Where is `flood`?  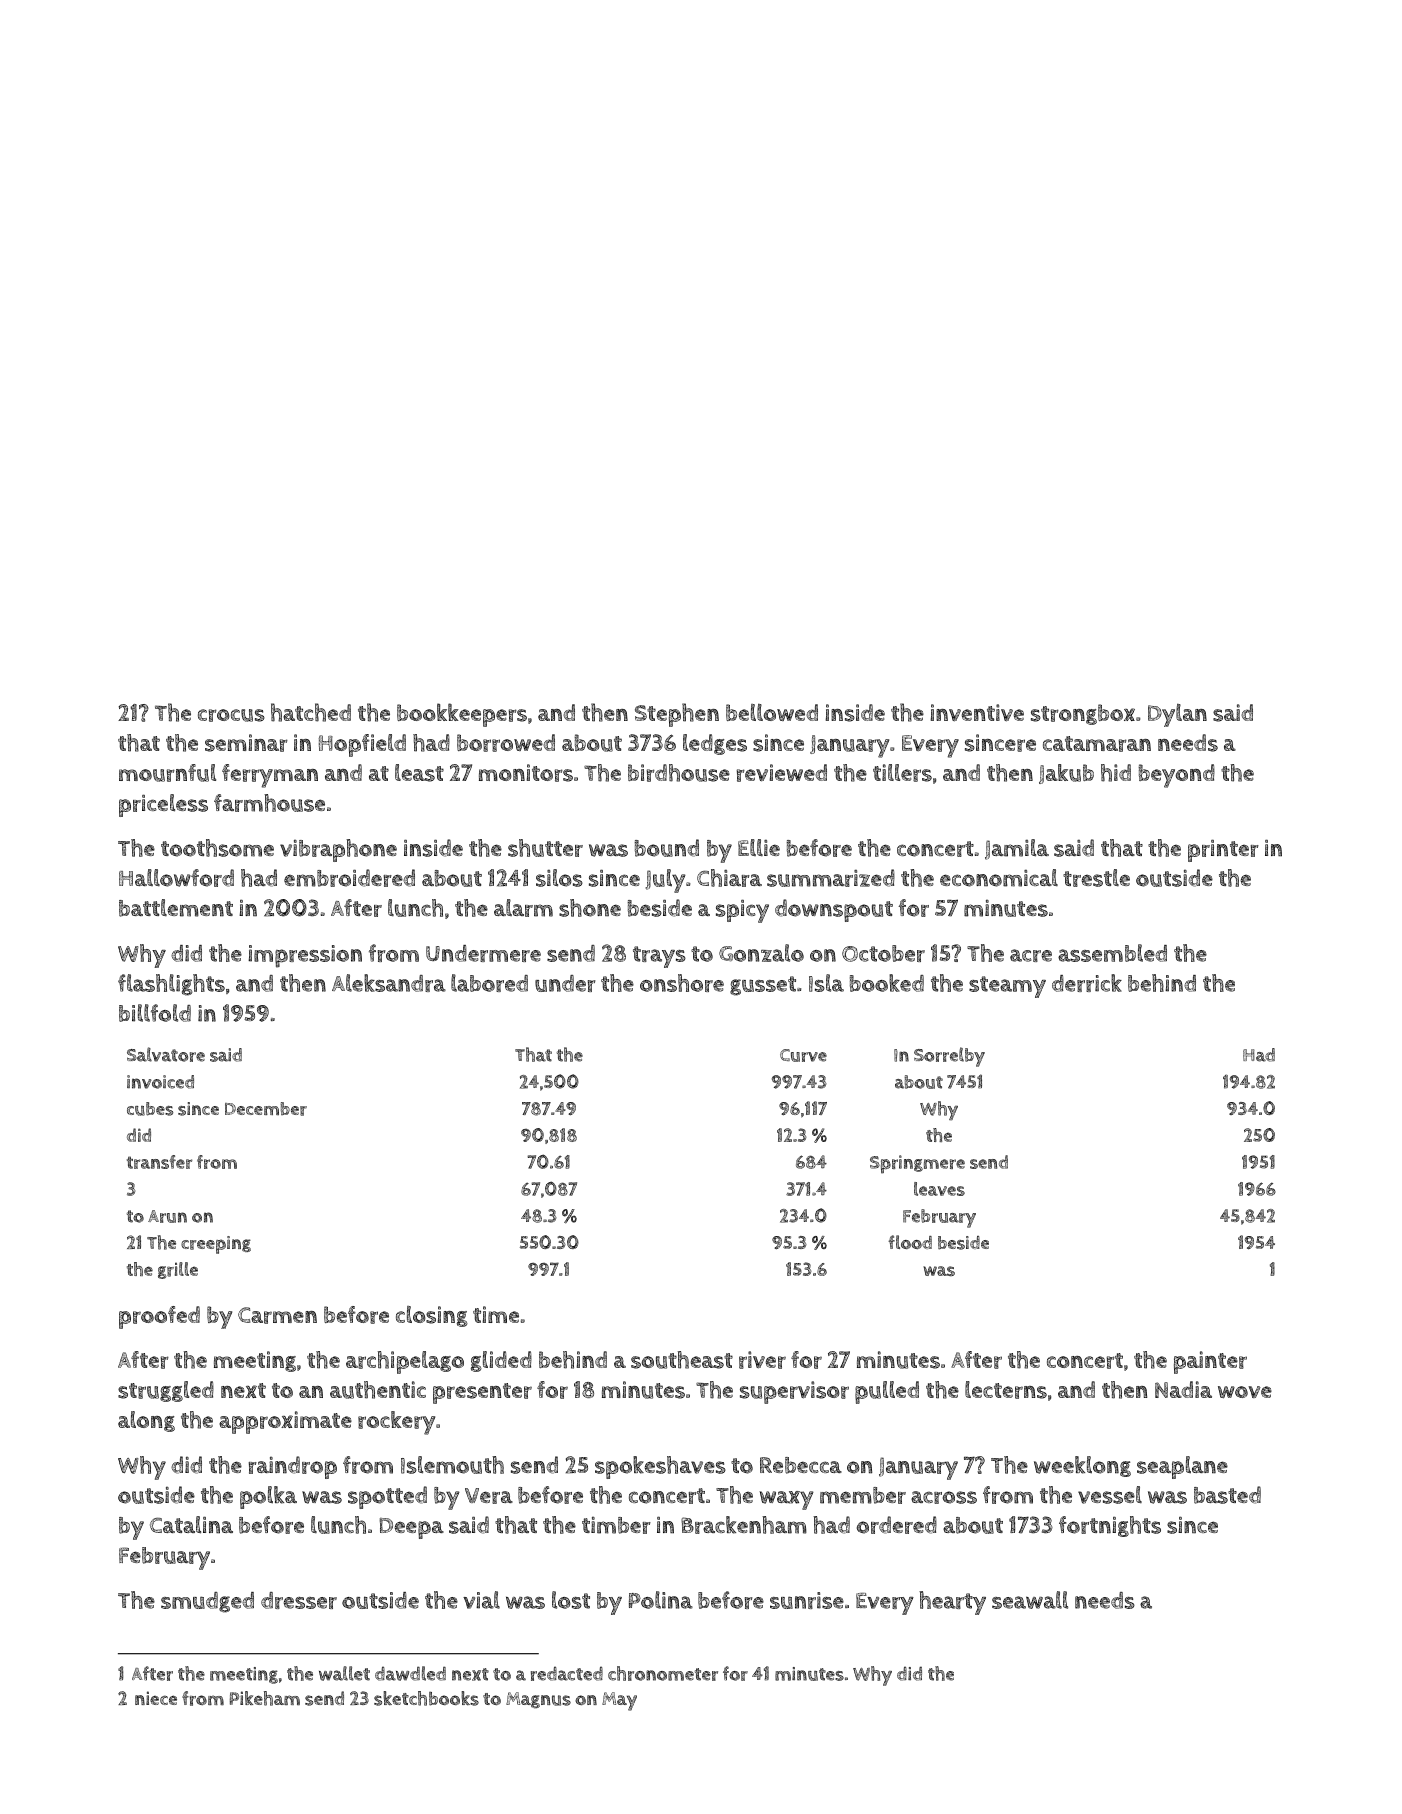
flood is located at coordinates (910, 1242).
